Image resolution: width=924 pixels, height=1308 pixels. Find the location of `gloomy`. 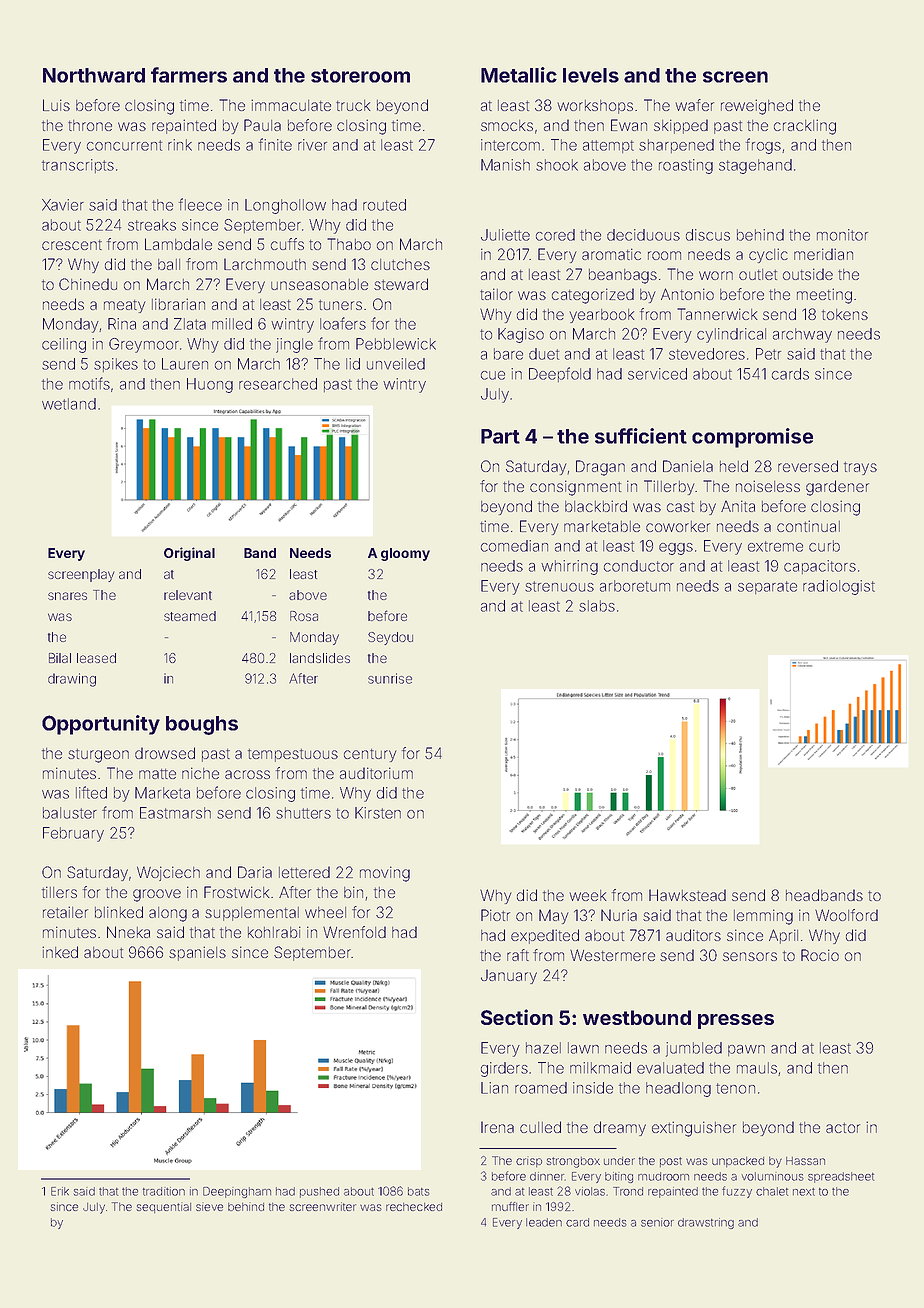

gloomy is located at coordinates (405, 554).
